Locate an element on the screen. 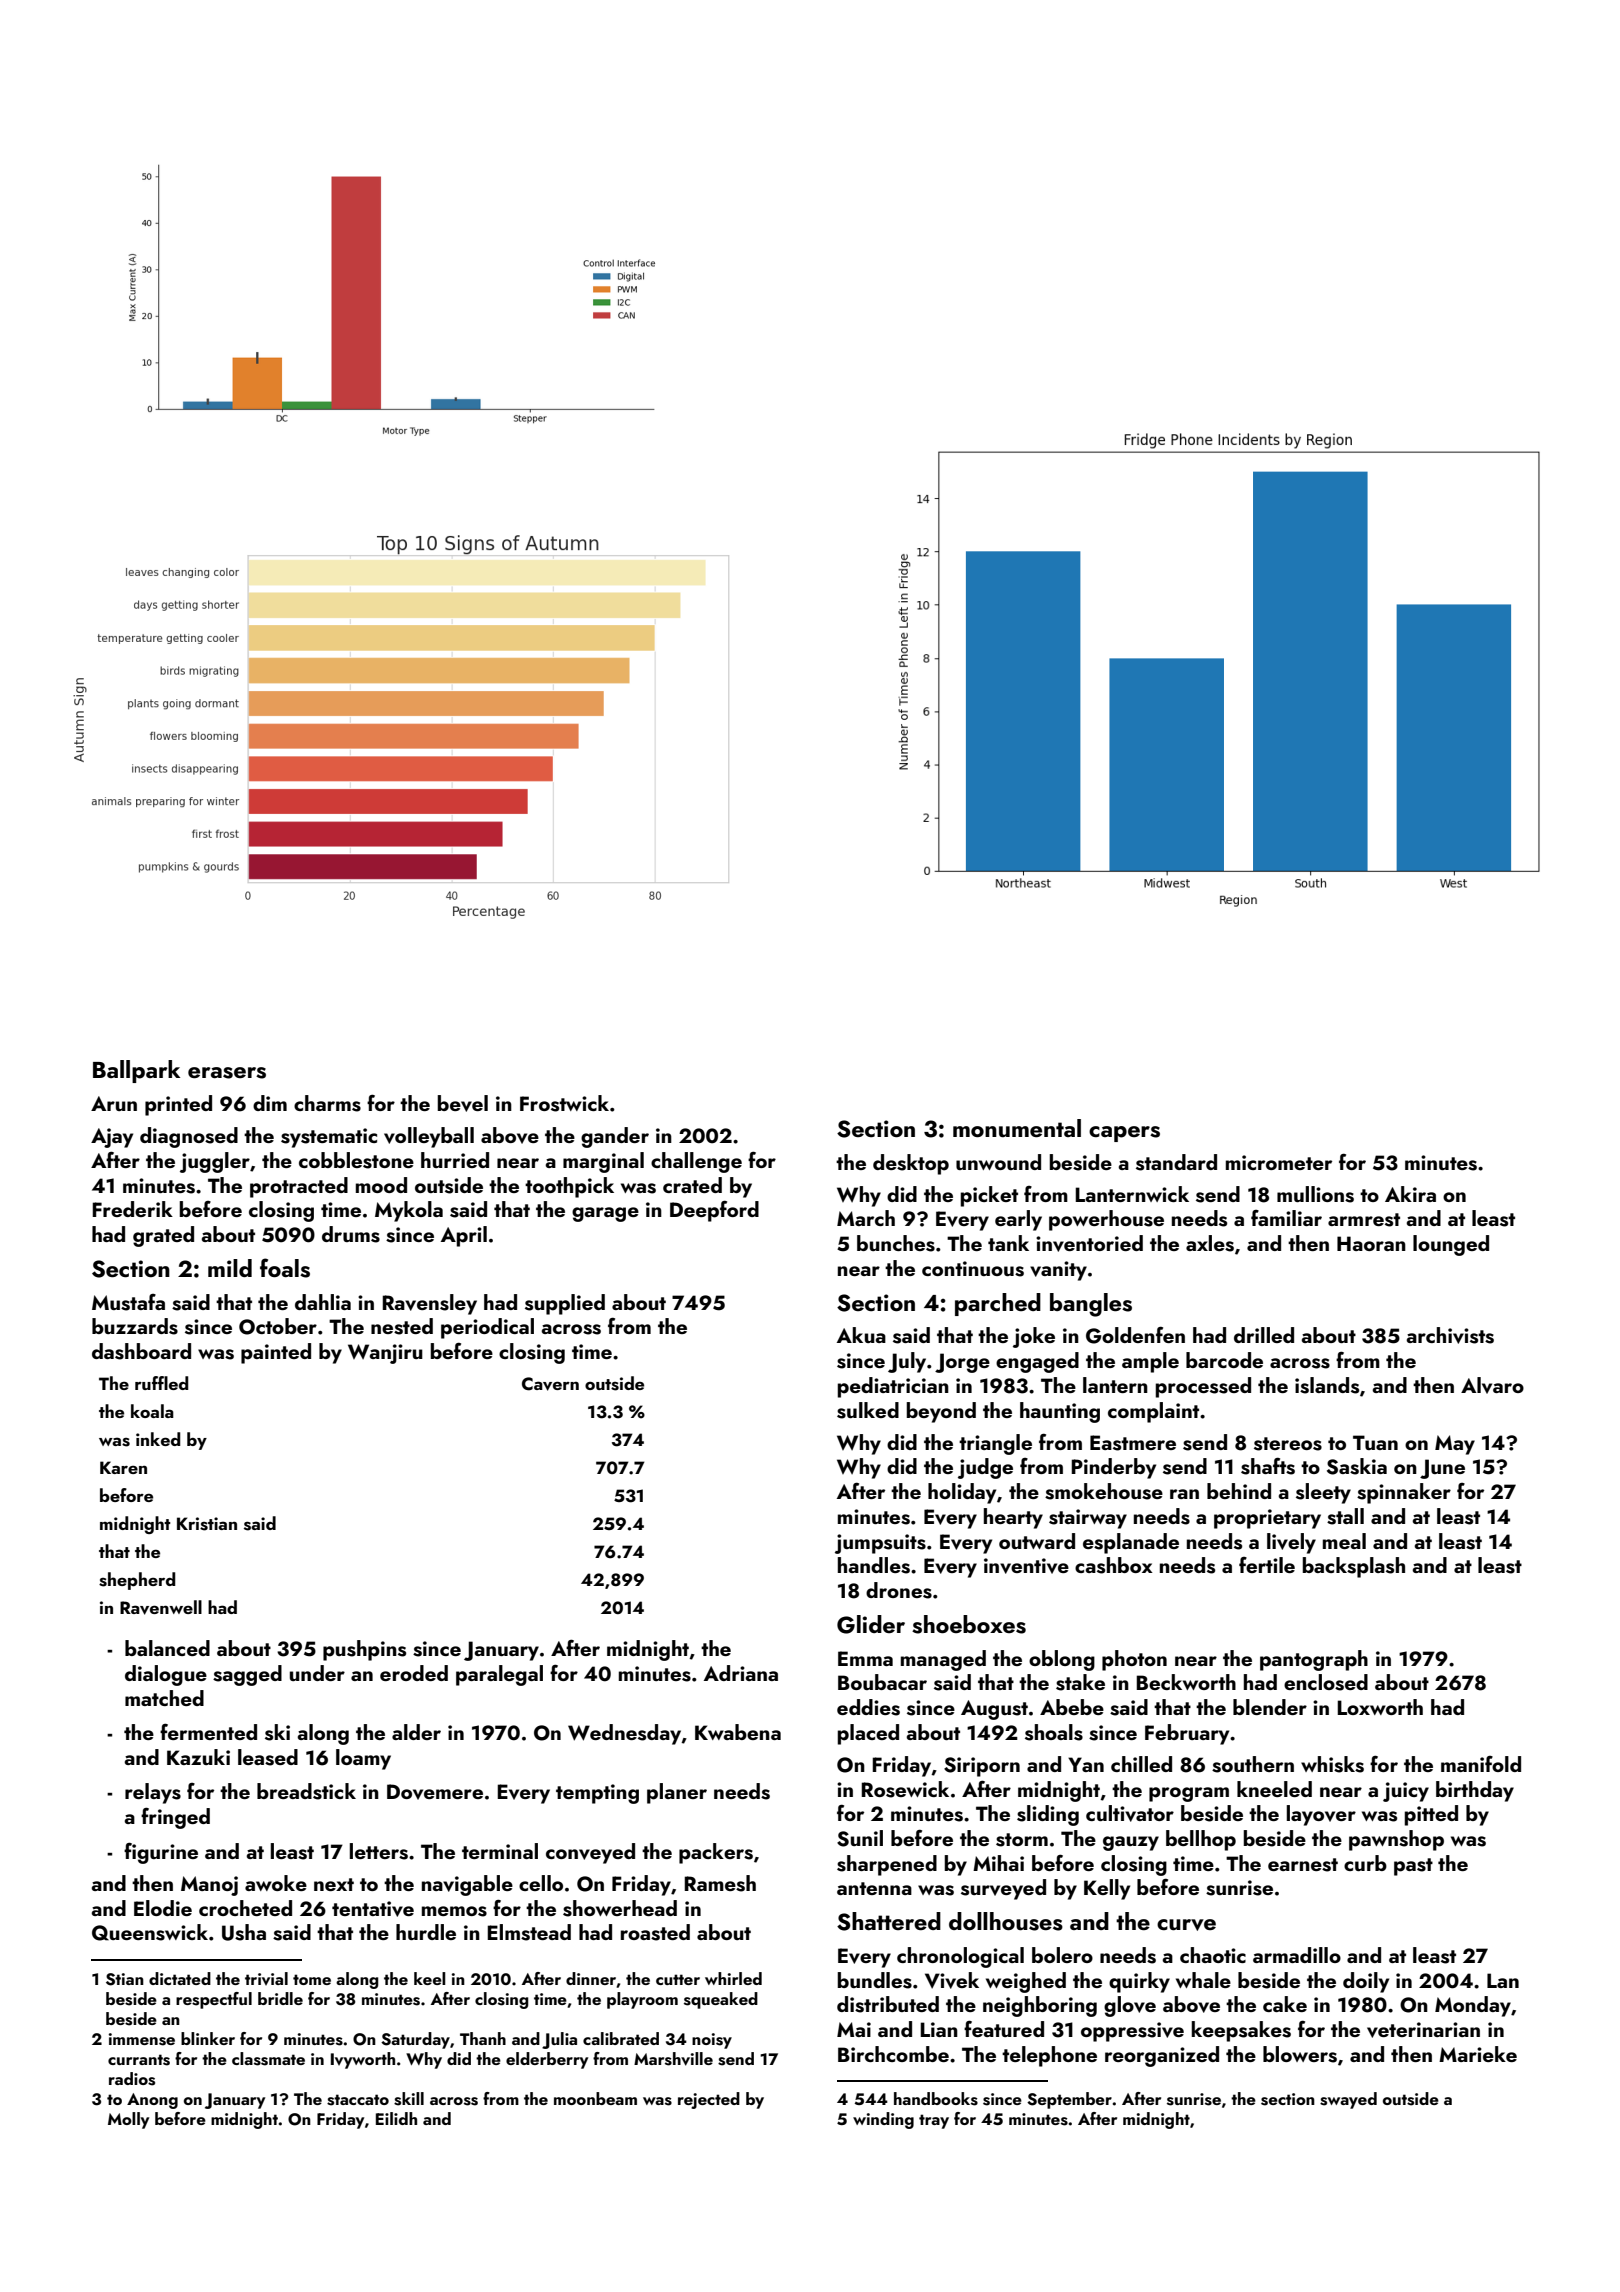  enclosed is located at coordinates (1326, 1682).
